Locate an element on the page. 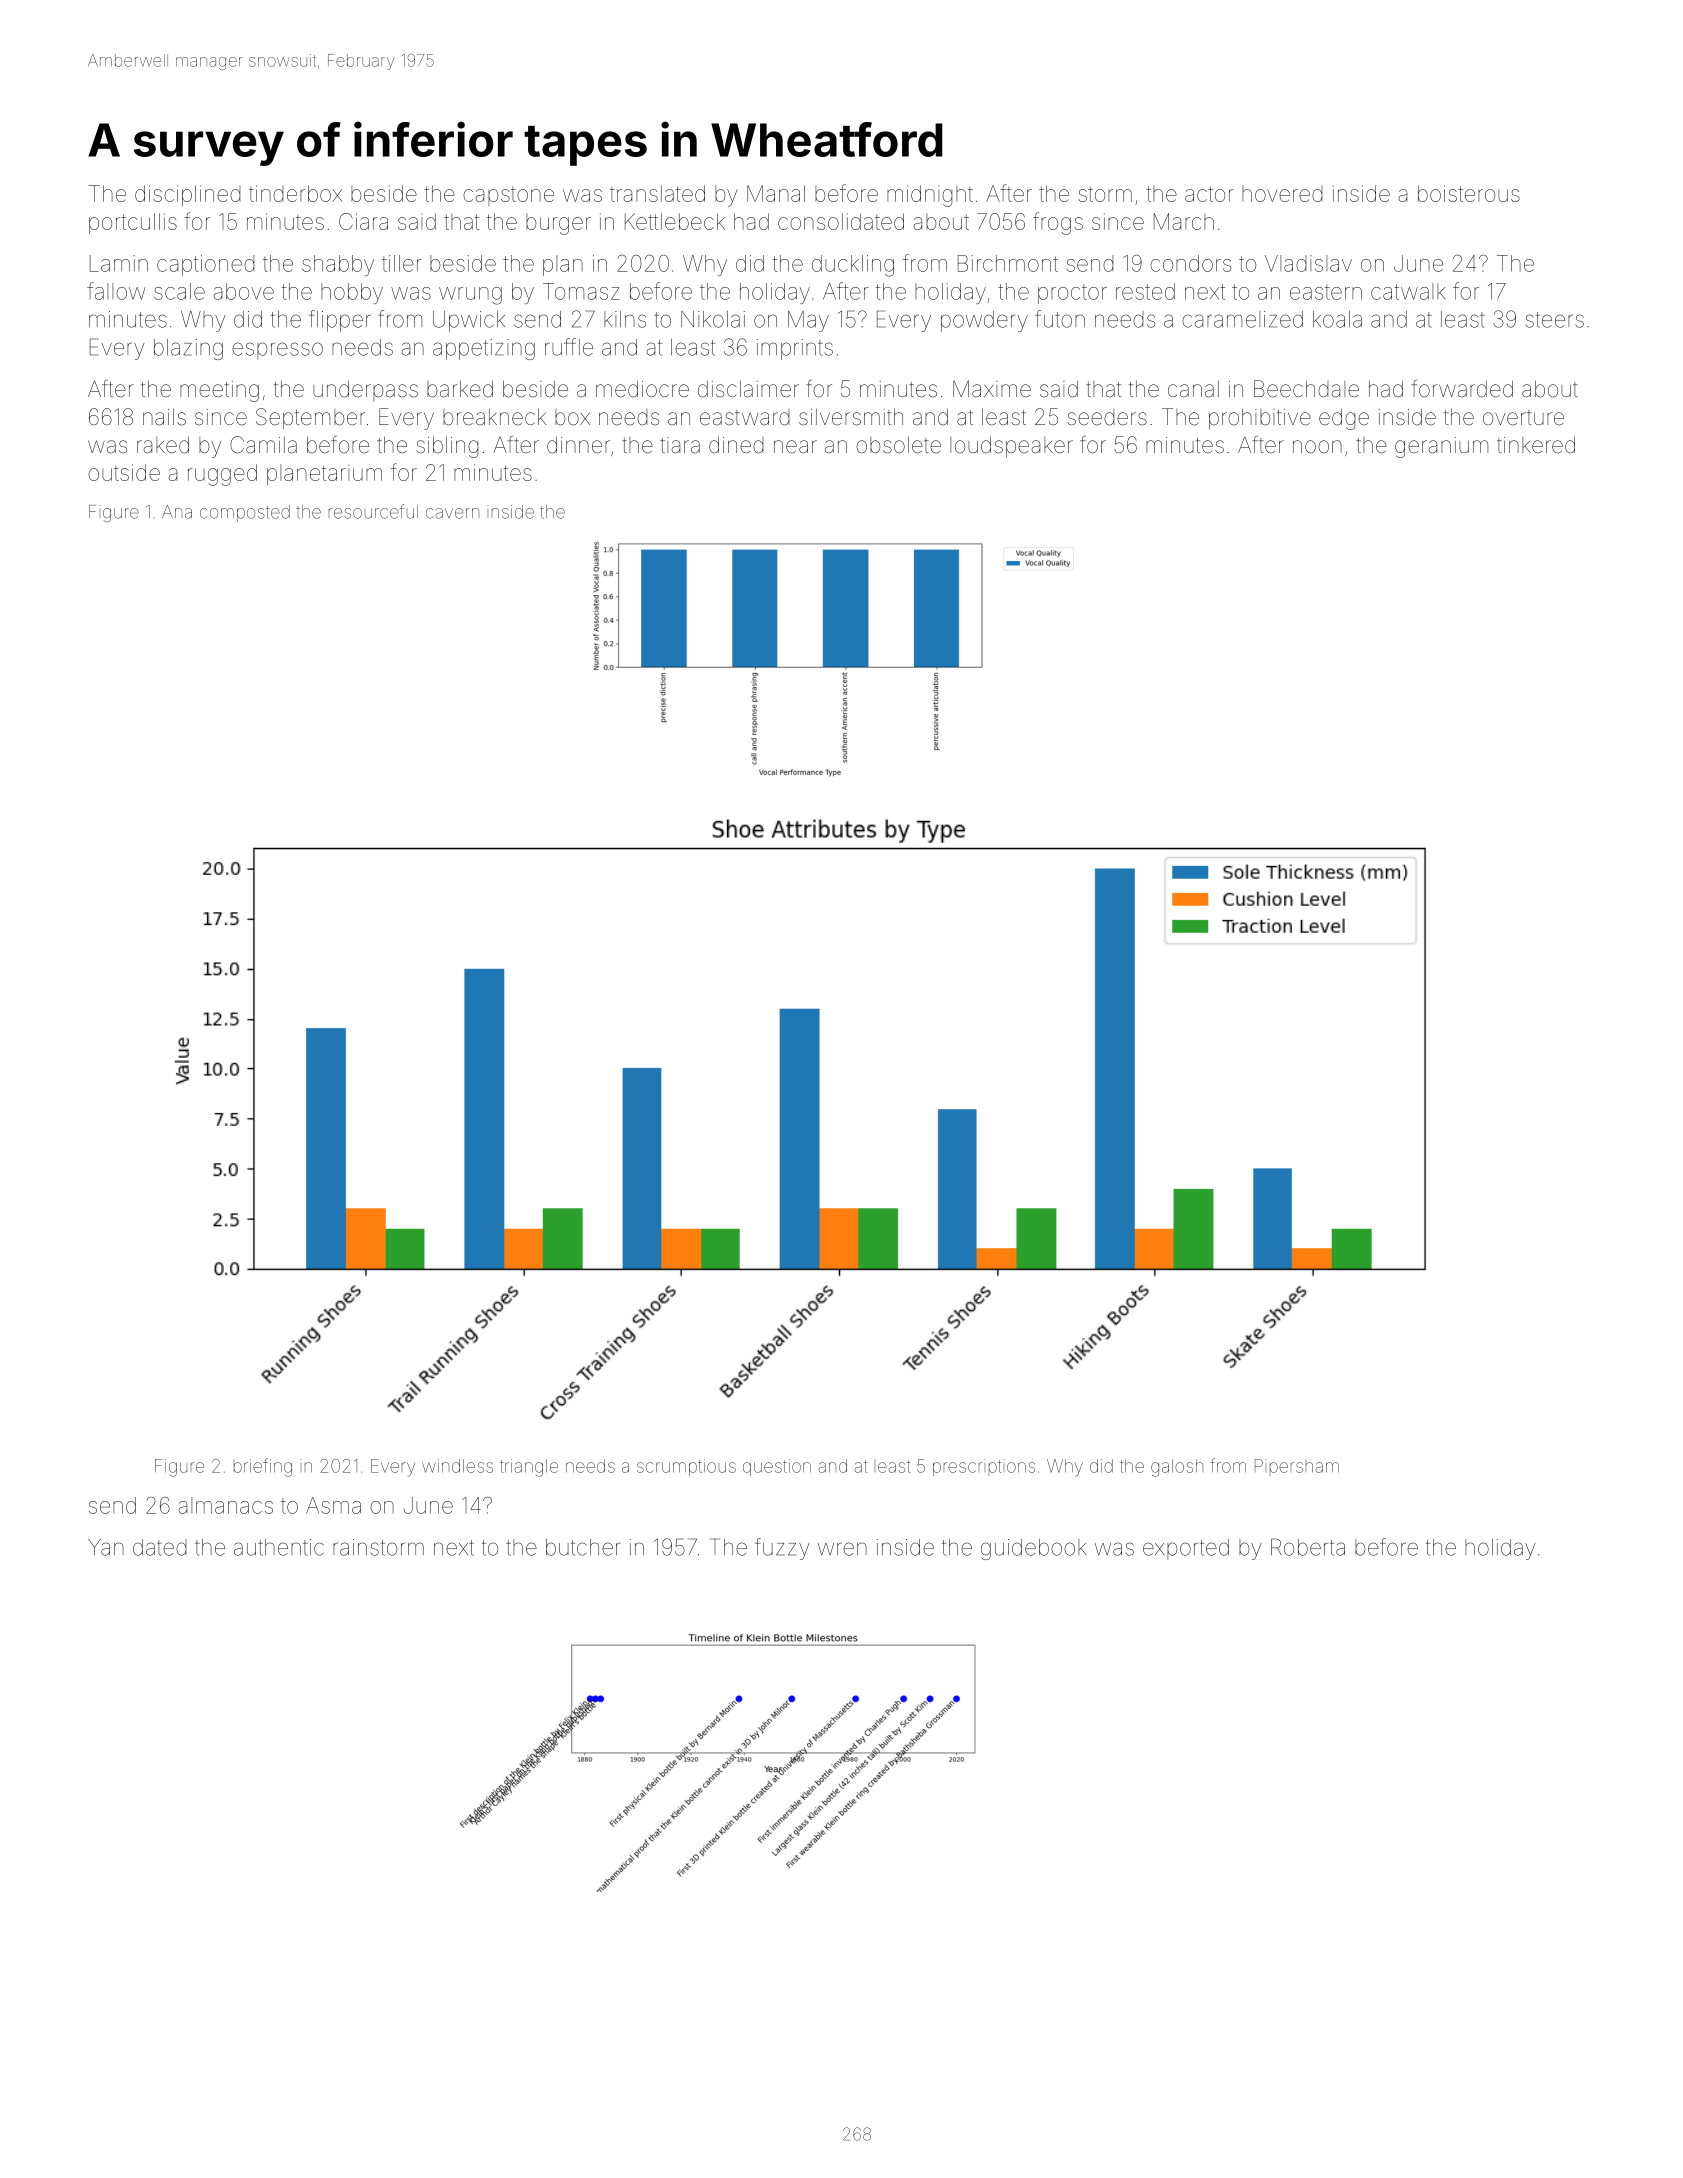 The image size is (1683, 2178). loudspeaker is located at coordinates (1011, 447).
